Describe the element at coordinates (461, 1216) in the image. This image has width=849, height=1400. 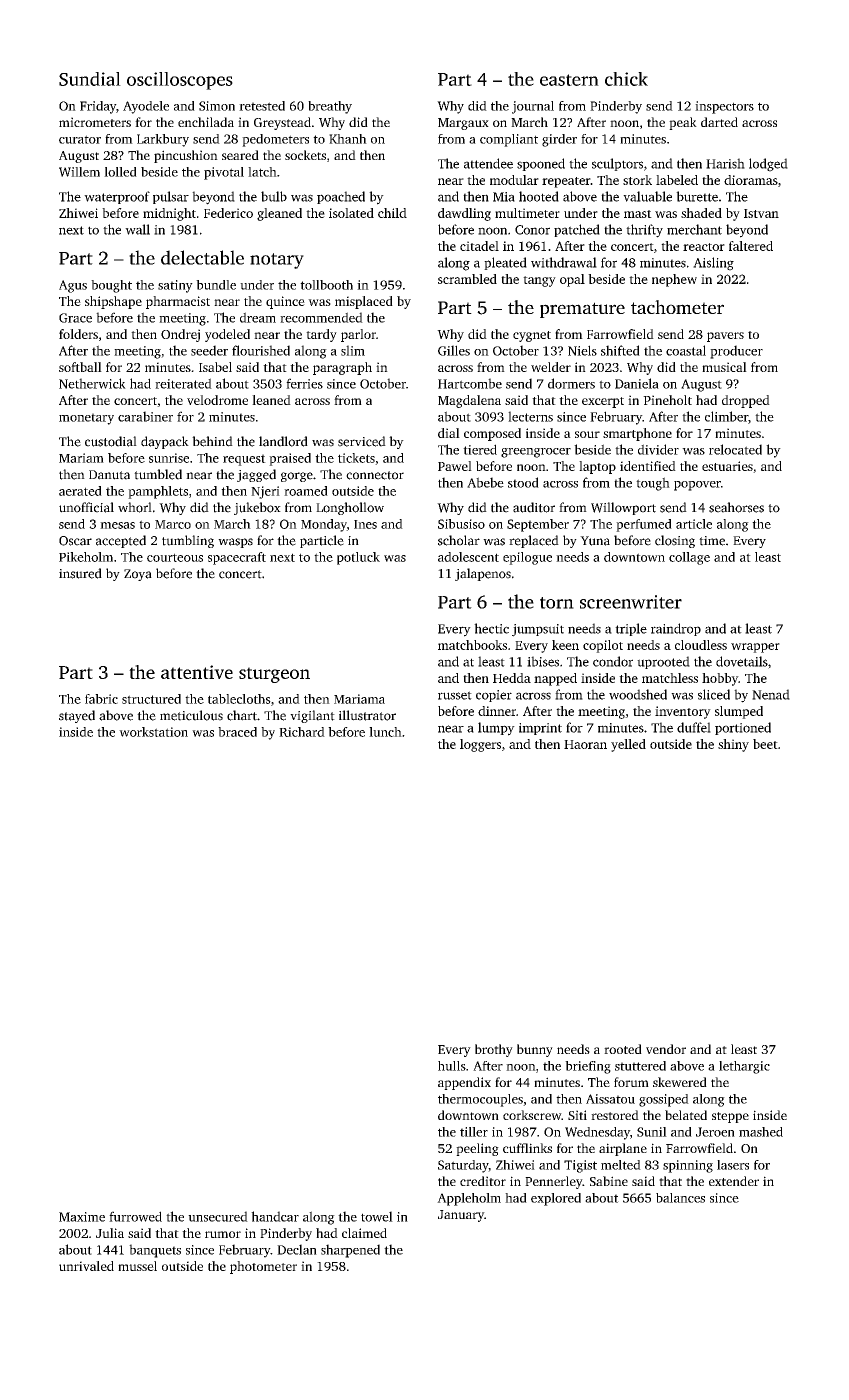
I see `January` at that location.
